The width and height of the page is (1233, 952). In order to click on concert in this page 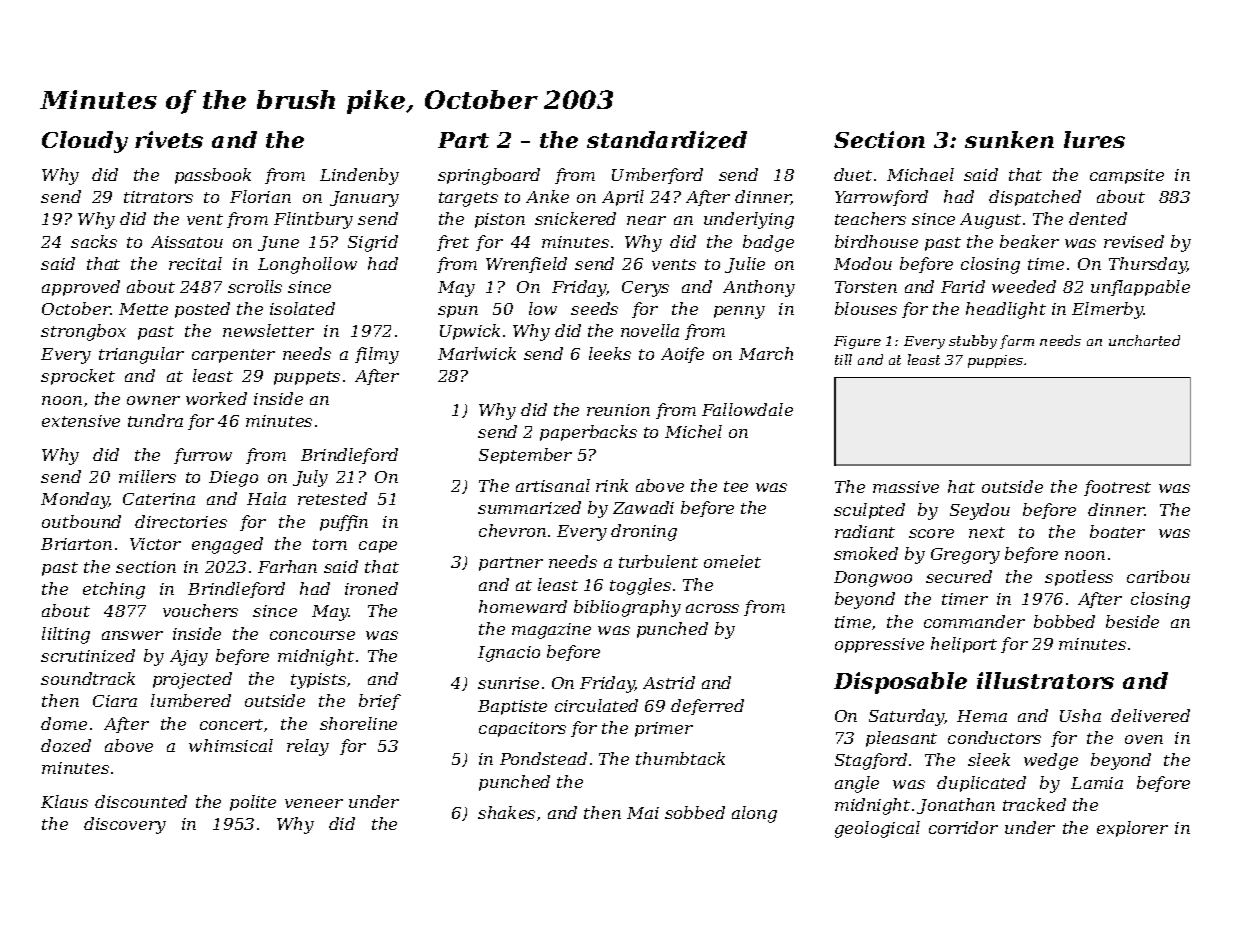, I will do `click(231, 724)`.
